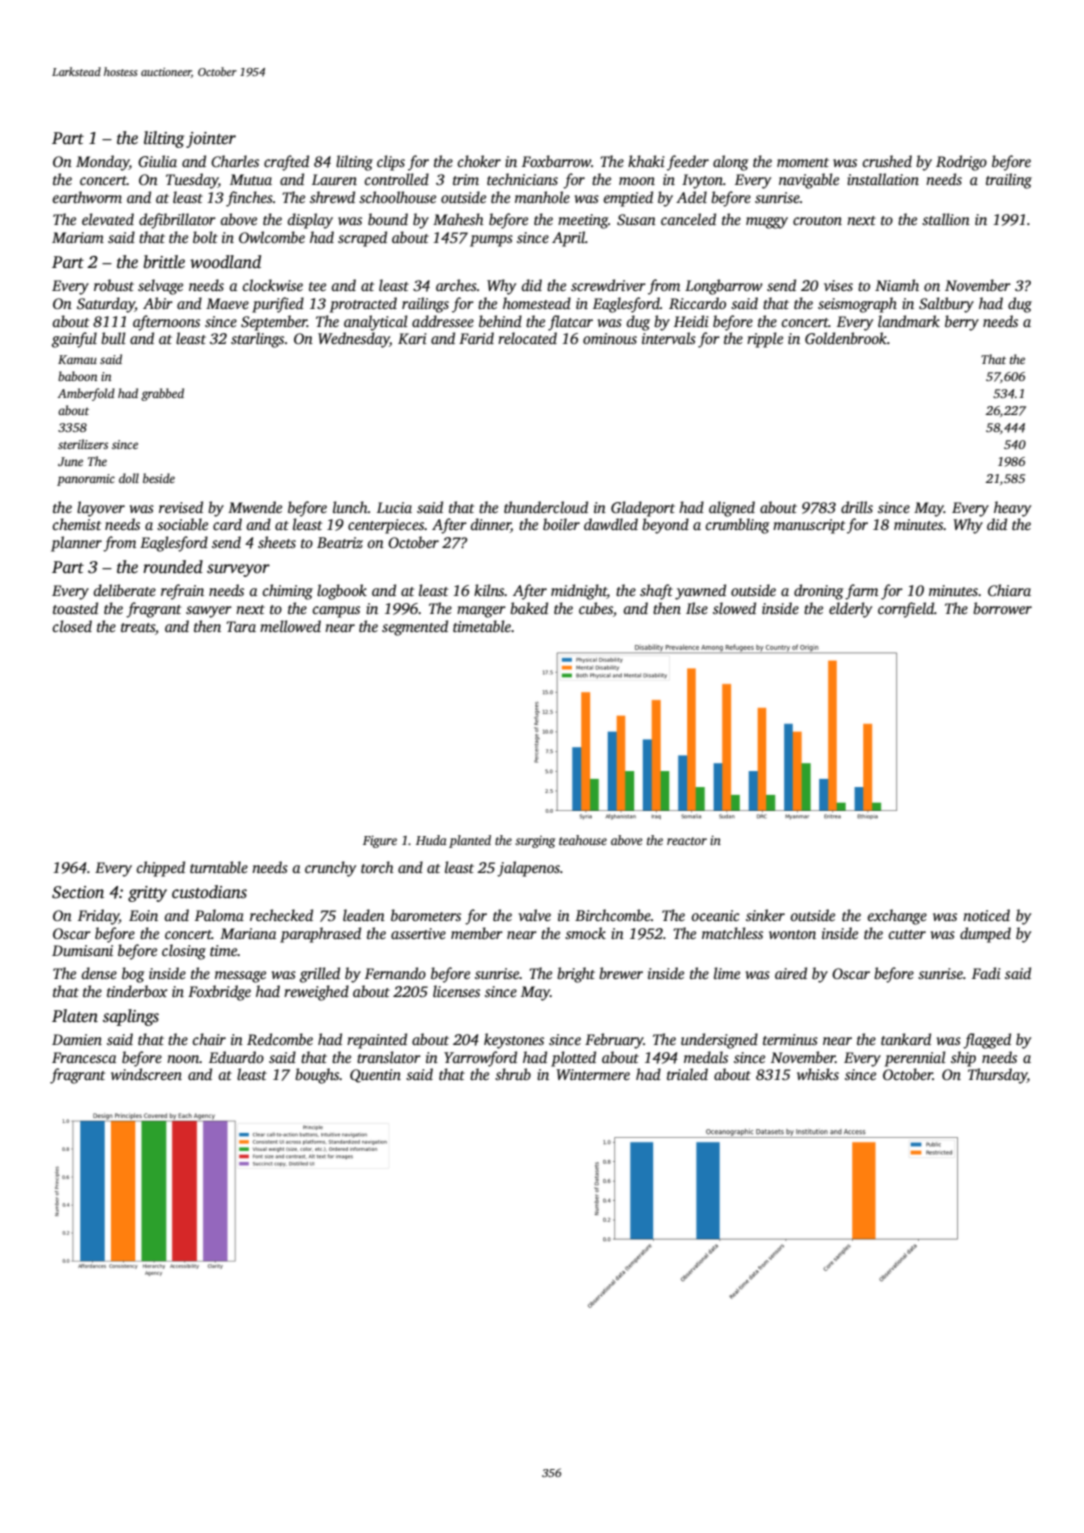 Image resolution: width=1084 pixels, height=1533 pixels. I want to click on borrower, so click(1002, 608).
